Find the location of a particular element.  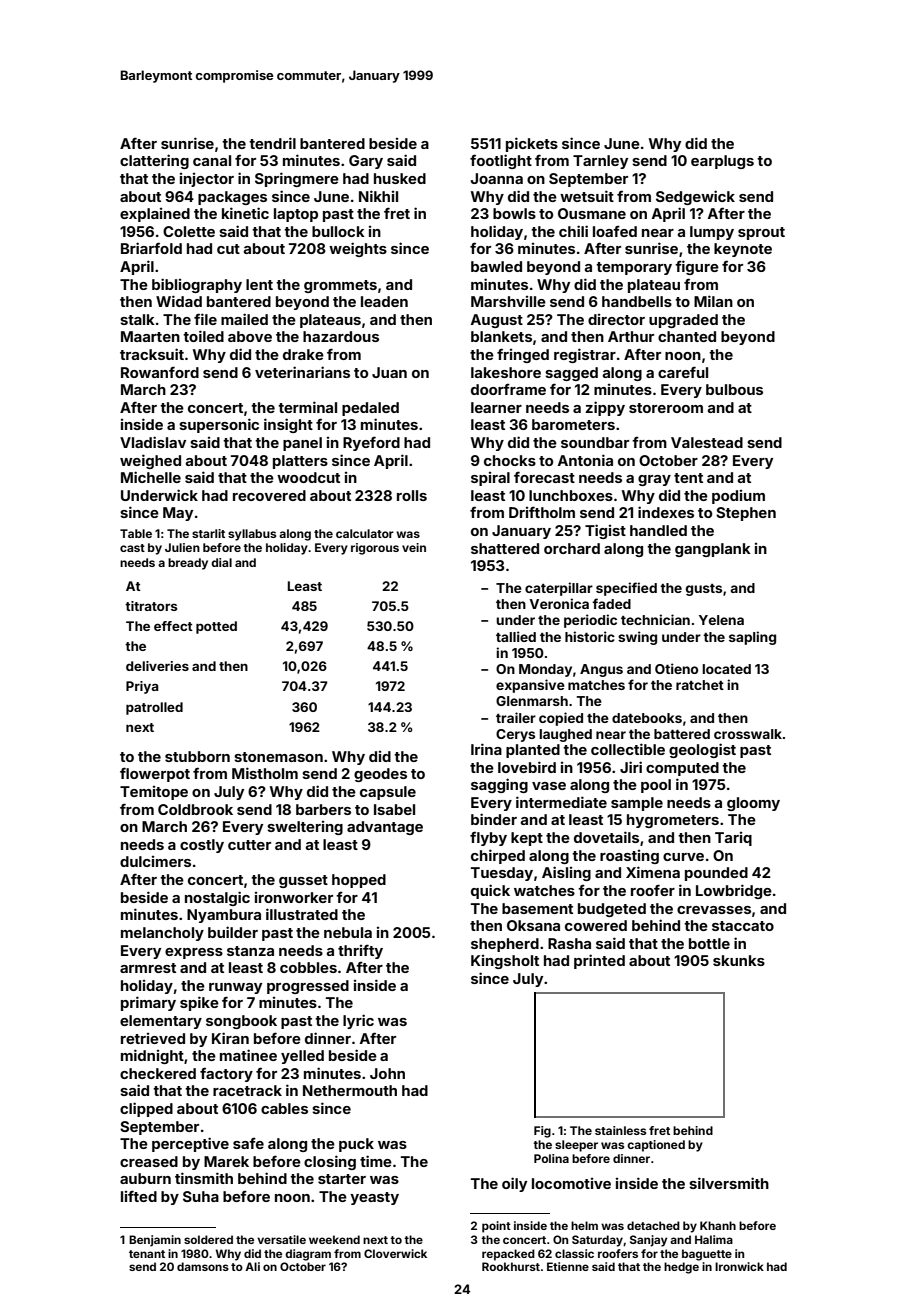

thrifty is located at coordinates (360, 951).
